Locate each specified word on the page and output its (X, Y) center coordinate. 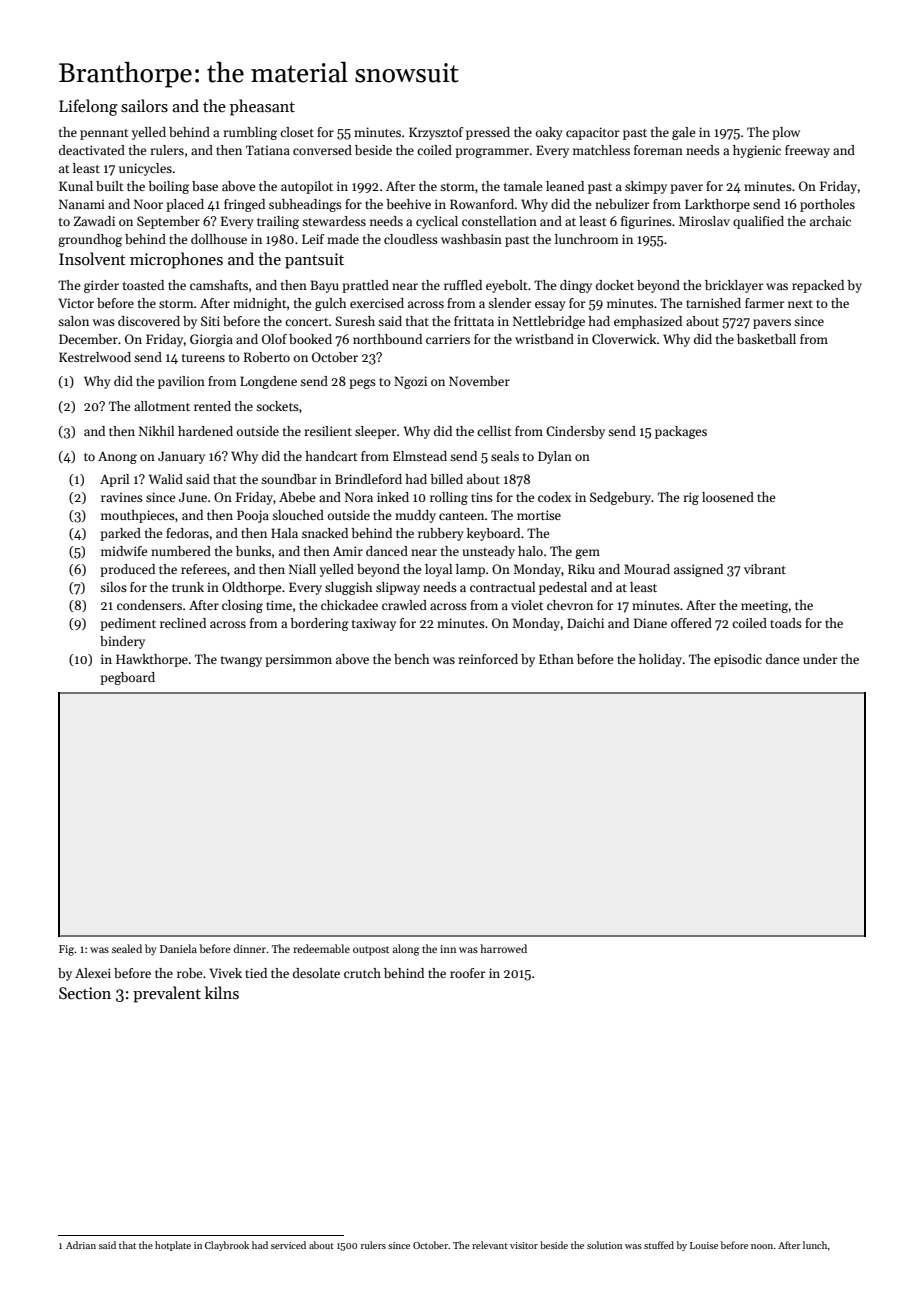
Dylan (555, 457)
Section (85, 993)
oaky (549, 133)
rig (691, 498)
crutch (362, 973)
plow (786, 133)
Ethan (556, 659)
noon (762, 1246)
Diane (650, 623)
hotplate (173, 1246)
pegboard (127, 678)
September (168, 222)
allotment (162, 406)
